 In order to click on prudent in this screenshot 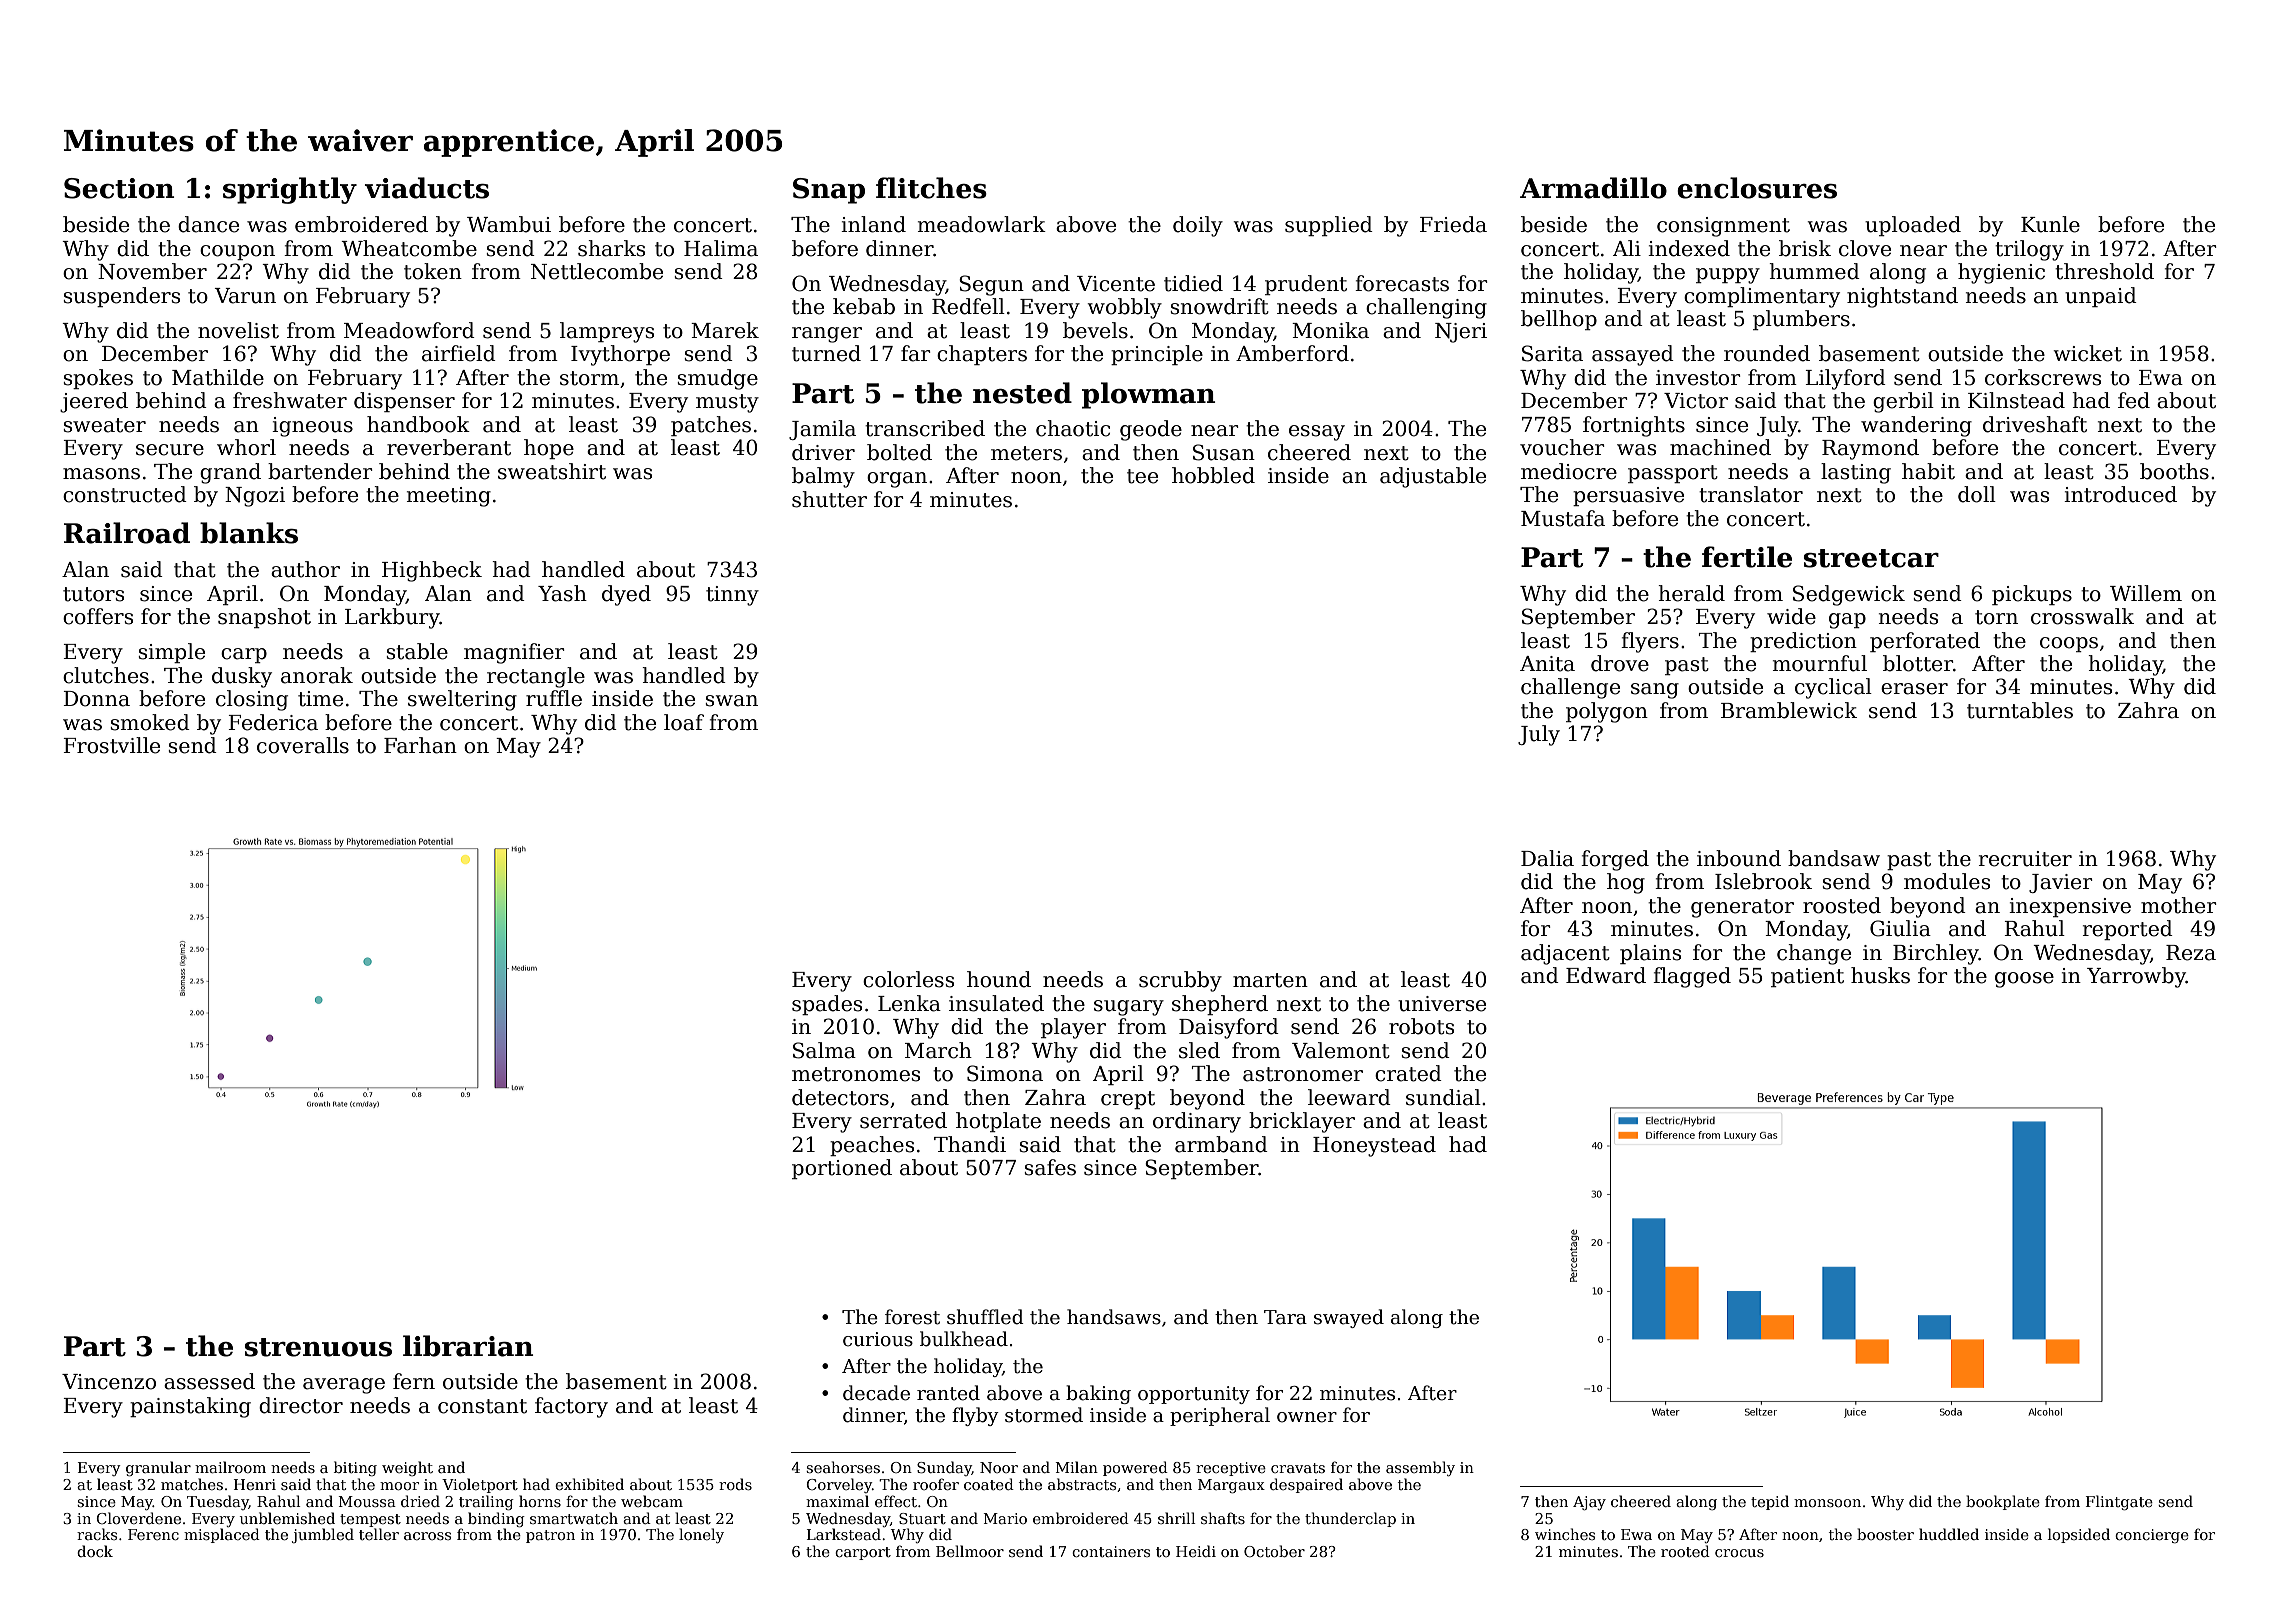, I will do `click(1306, 285)`.
